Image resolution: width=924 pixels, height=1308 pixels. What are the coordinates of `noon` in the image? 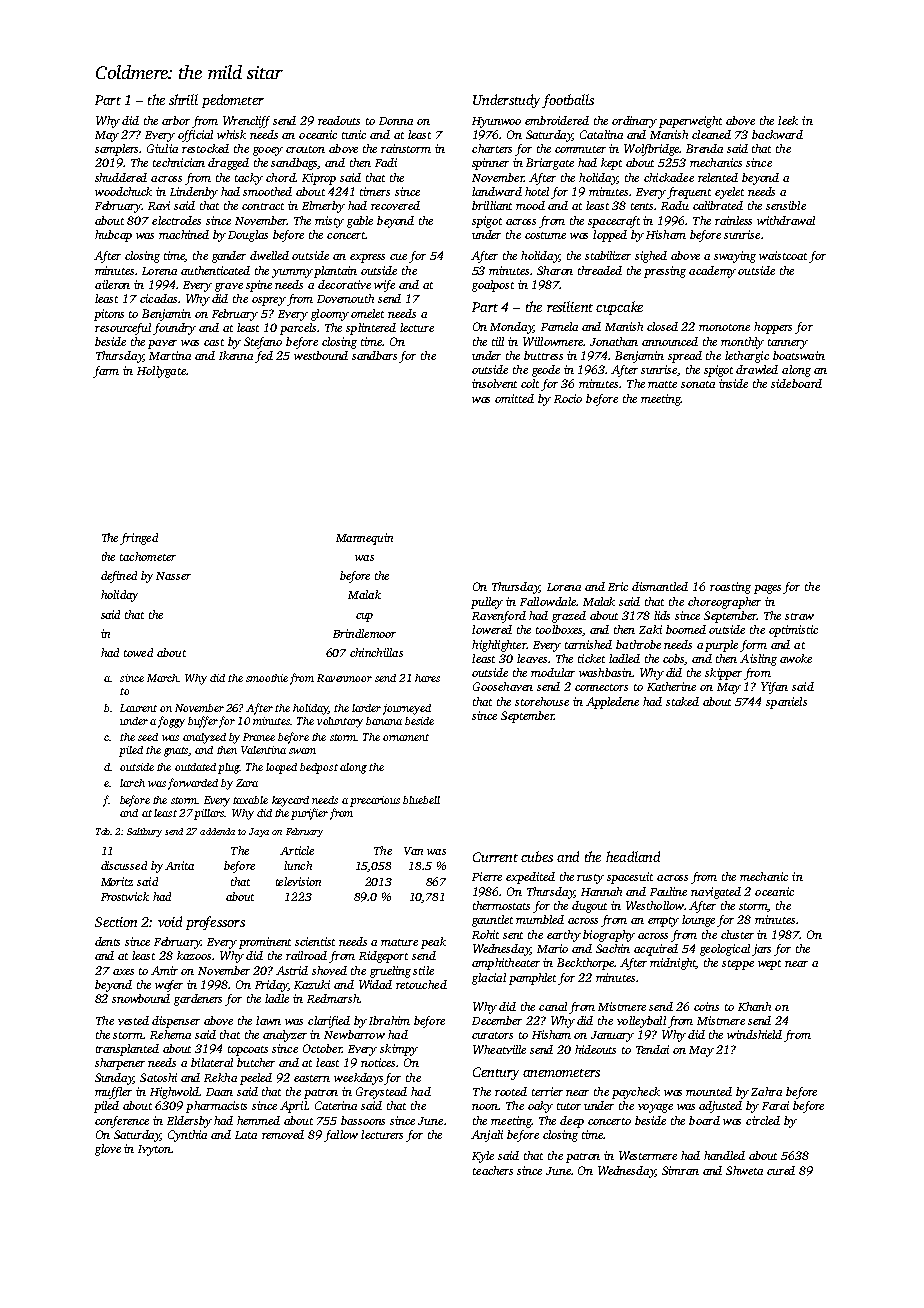 It's located at (485, 1107).
